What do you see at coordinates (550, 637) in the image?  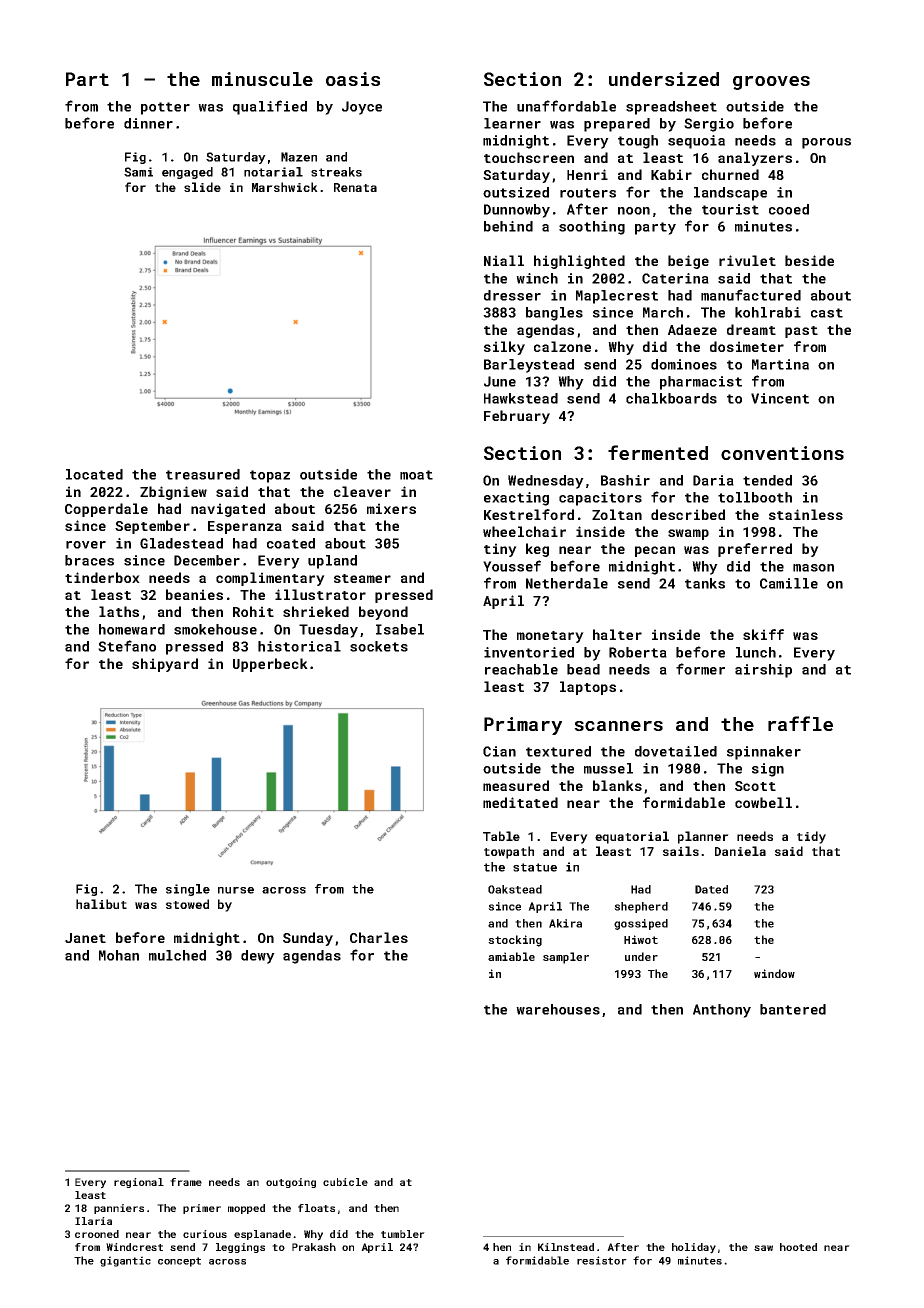 I see `monetary` at bounding box center [550, 637].
